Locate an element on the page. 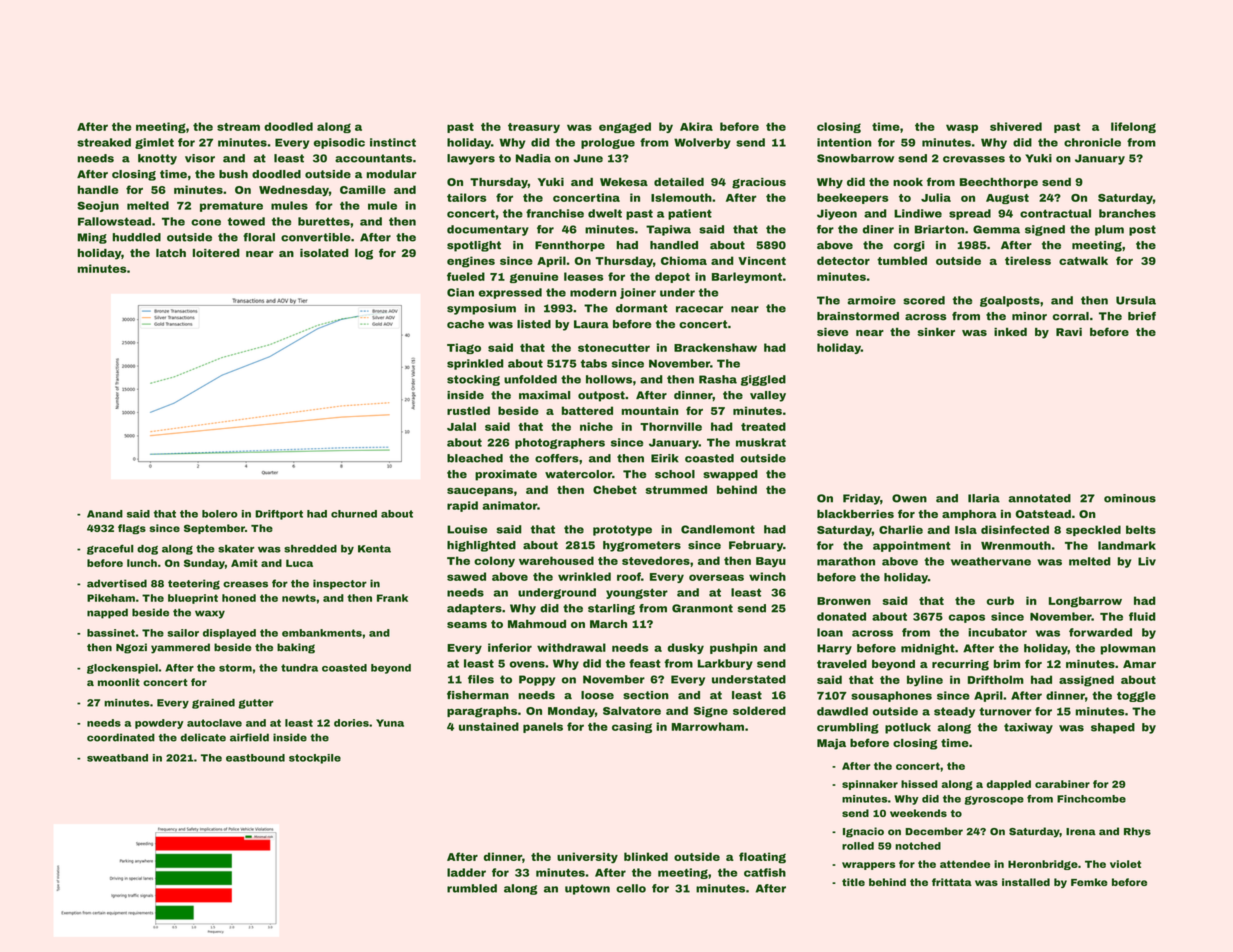 The width and height of the page is (1233, 952). university is located at coordinates (587, 858).
